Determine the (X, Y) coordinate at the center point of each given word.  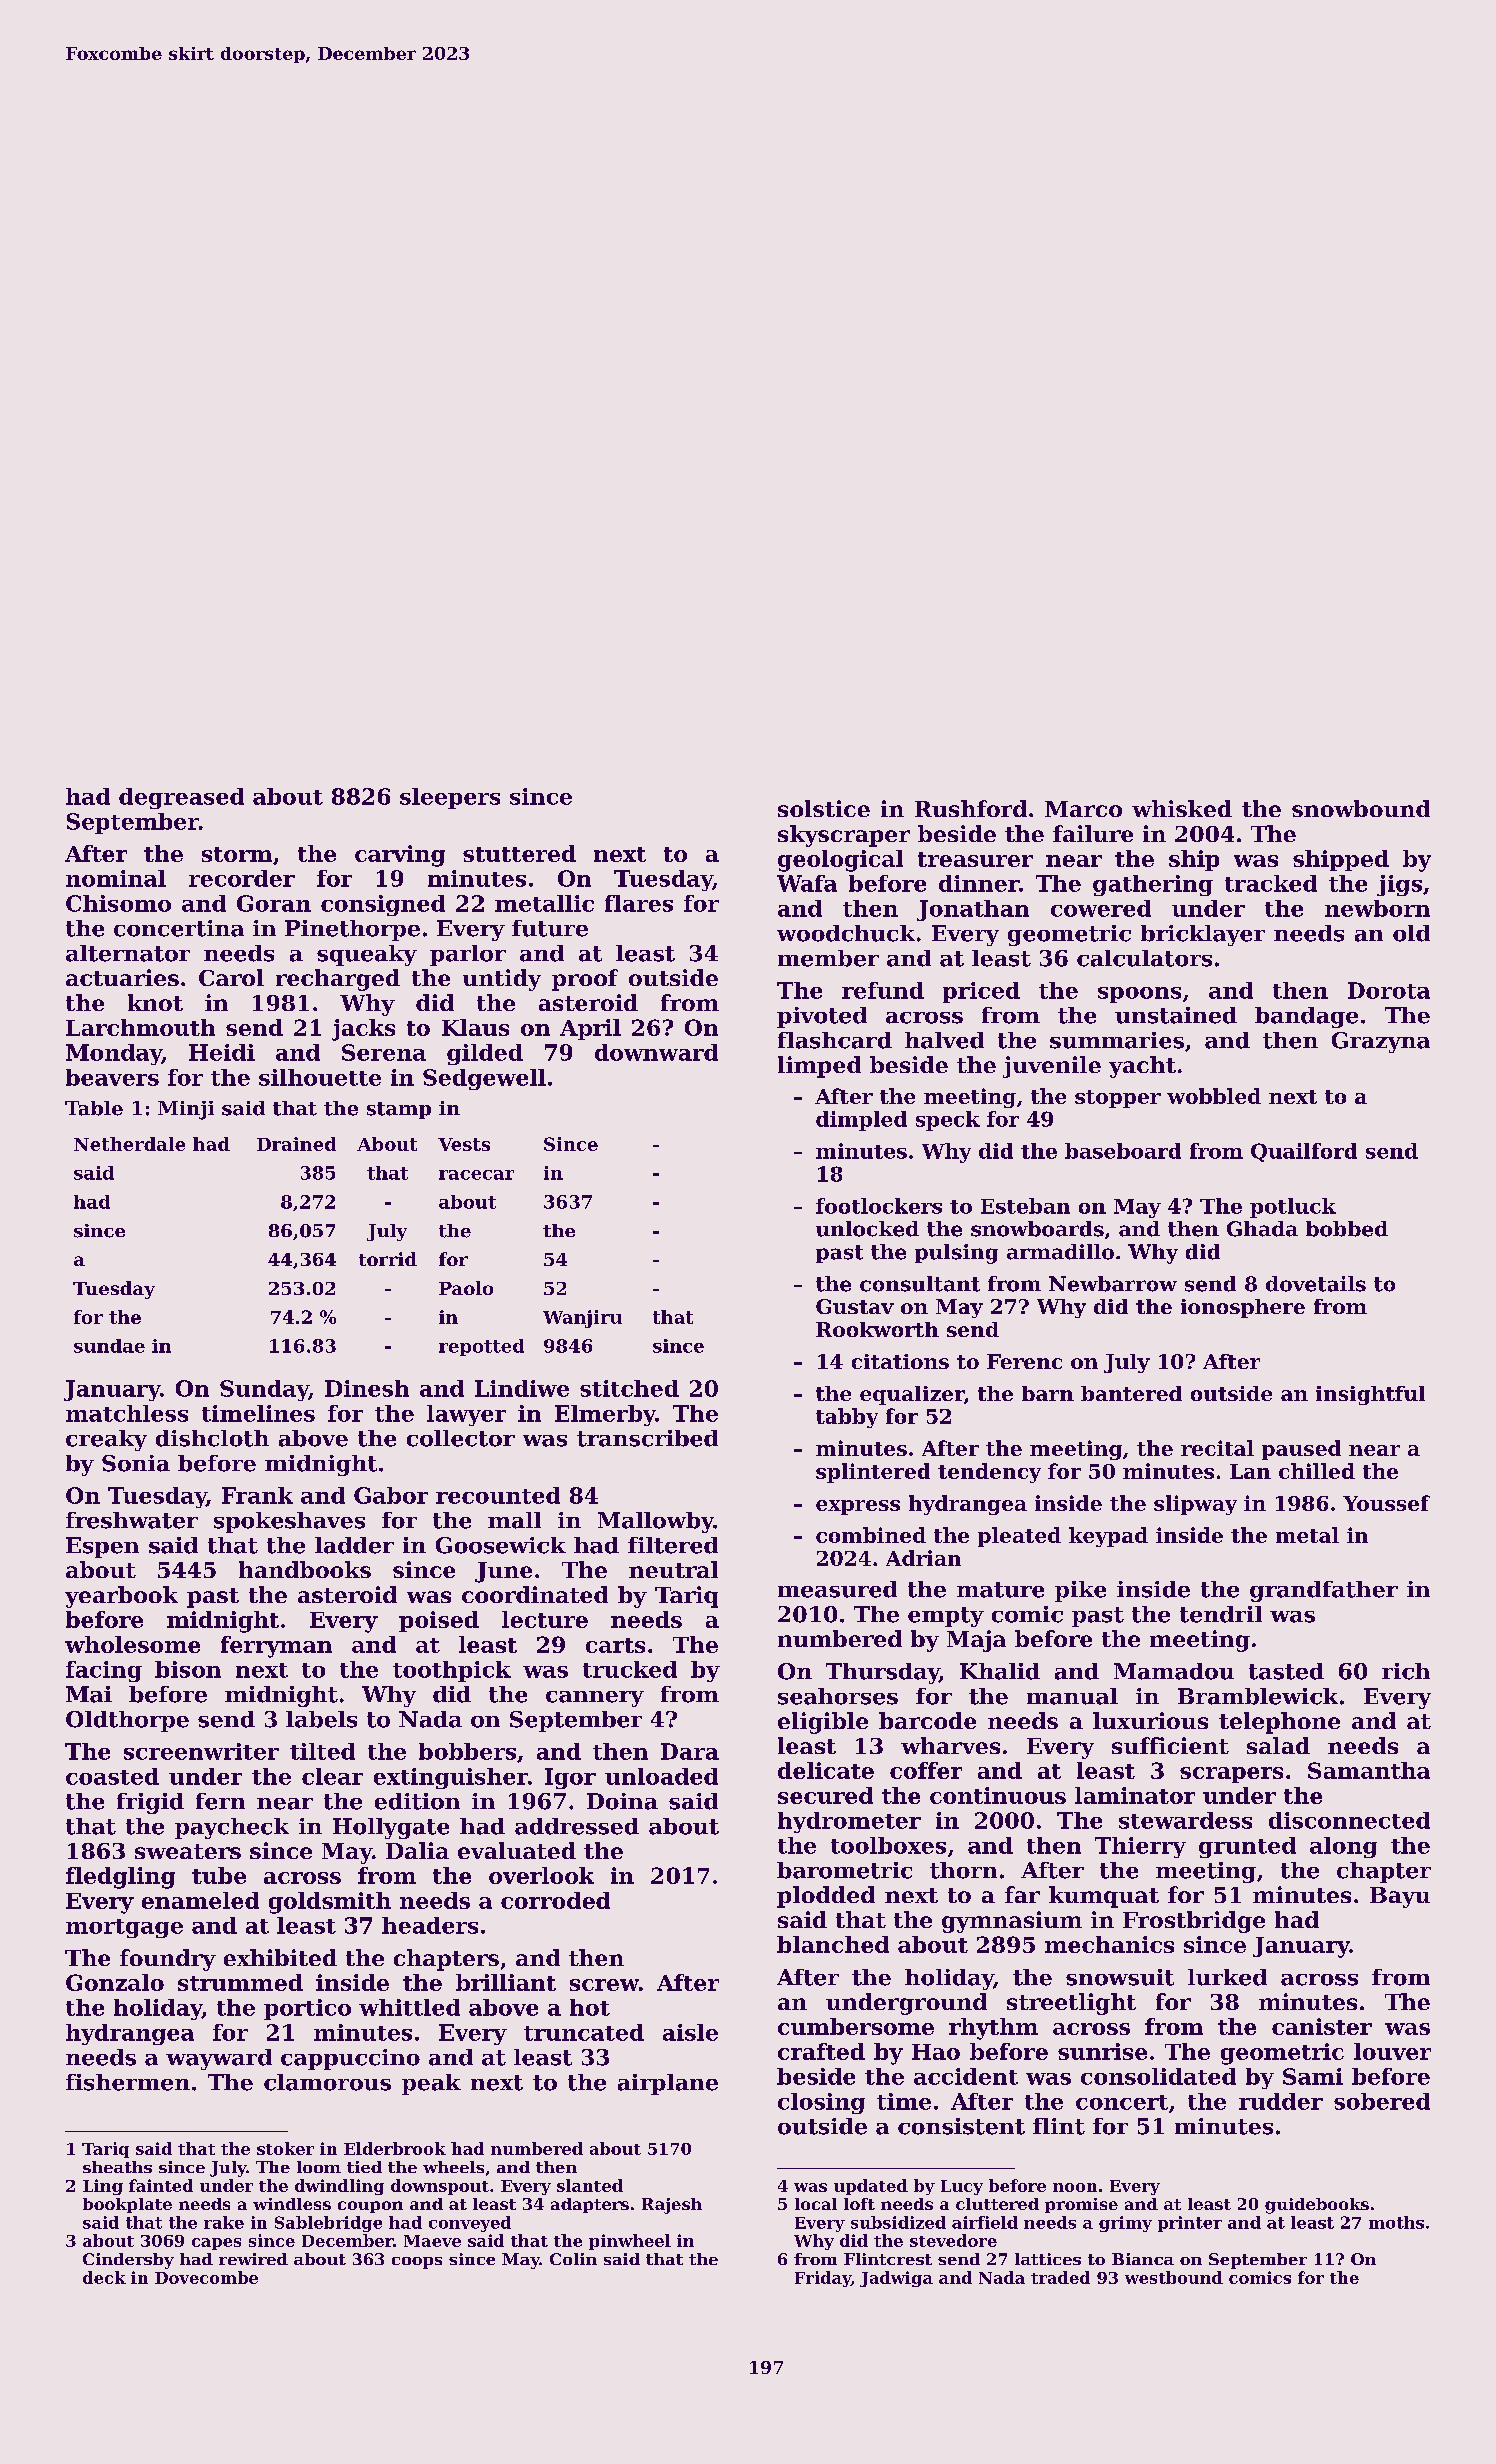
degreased (181, 798)
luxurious (1150, 1720)
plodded (826, 1897)
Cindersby (128, 2261)
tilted (322, 1751)
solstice (824, 808)
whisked (1182, 808)
